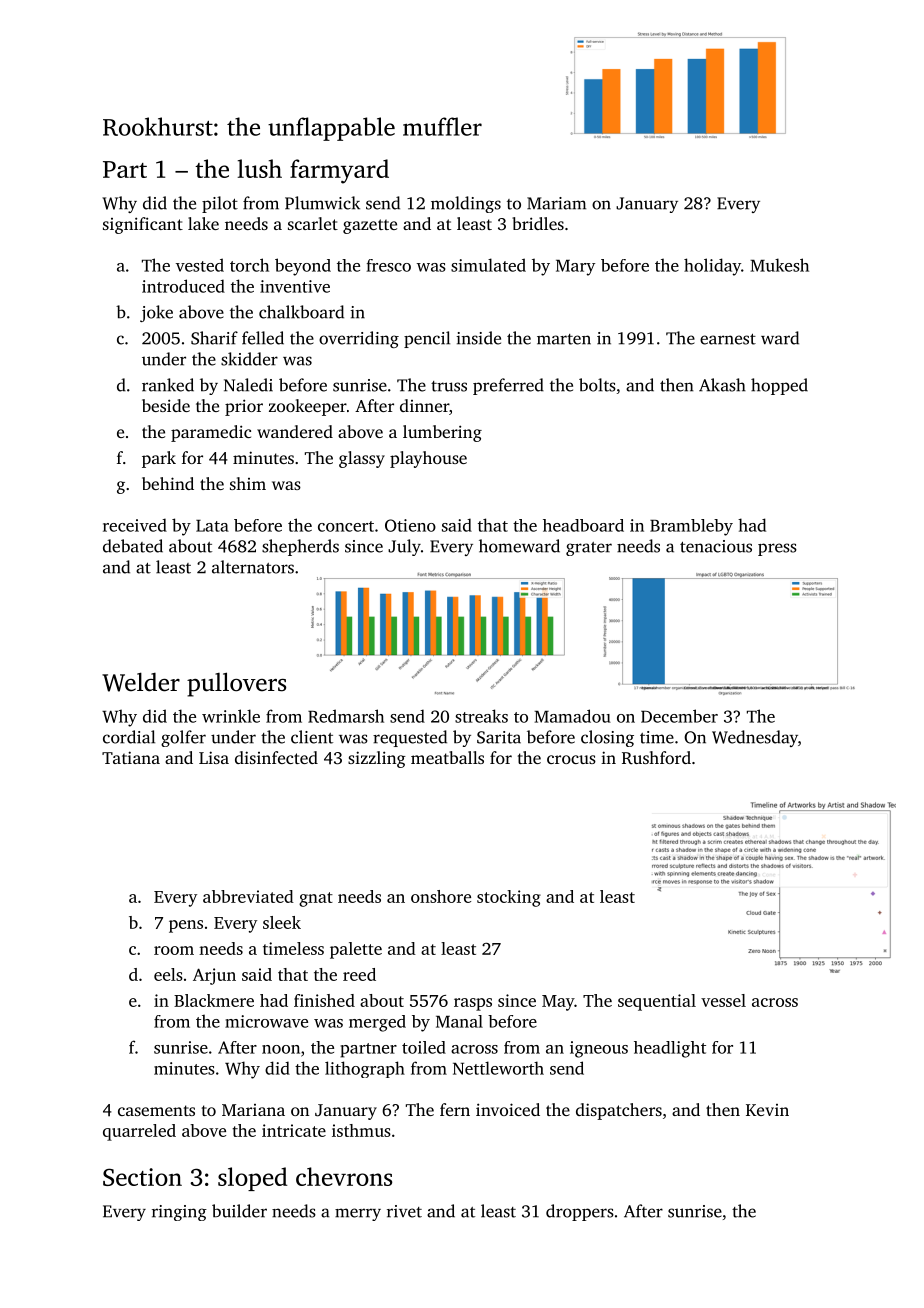 Image resolution: width=924 pixels, height=1308 pixels. I want to click on invoiced, so click(508, 1109).
